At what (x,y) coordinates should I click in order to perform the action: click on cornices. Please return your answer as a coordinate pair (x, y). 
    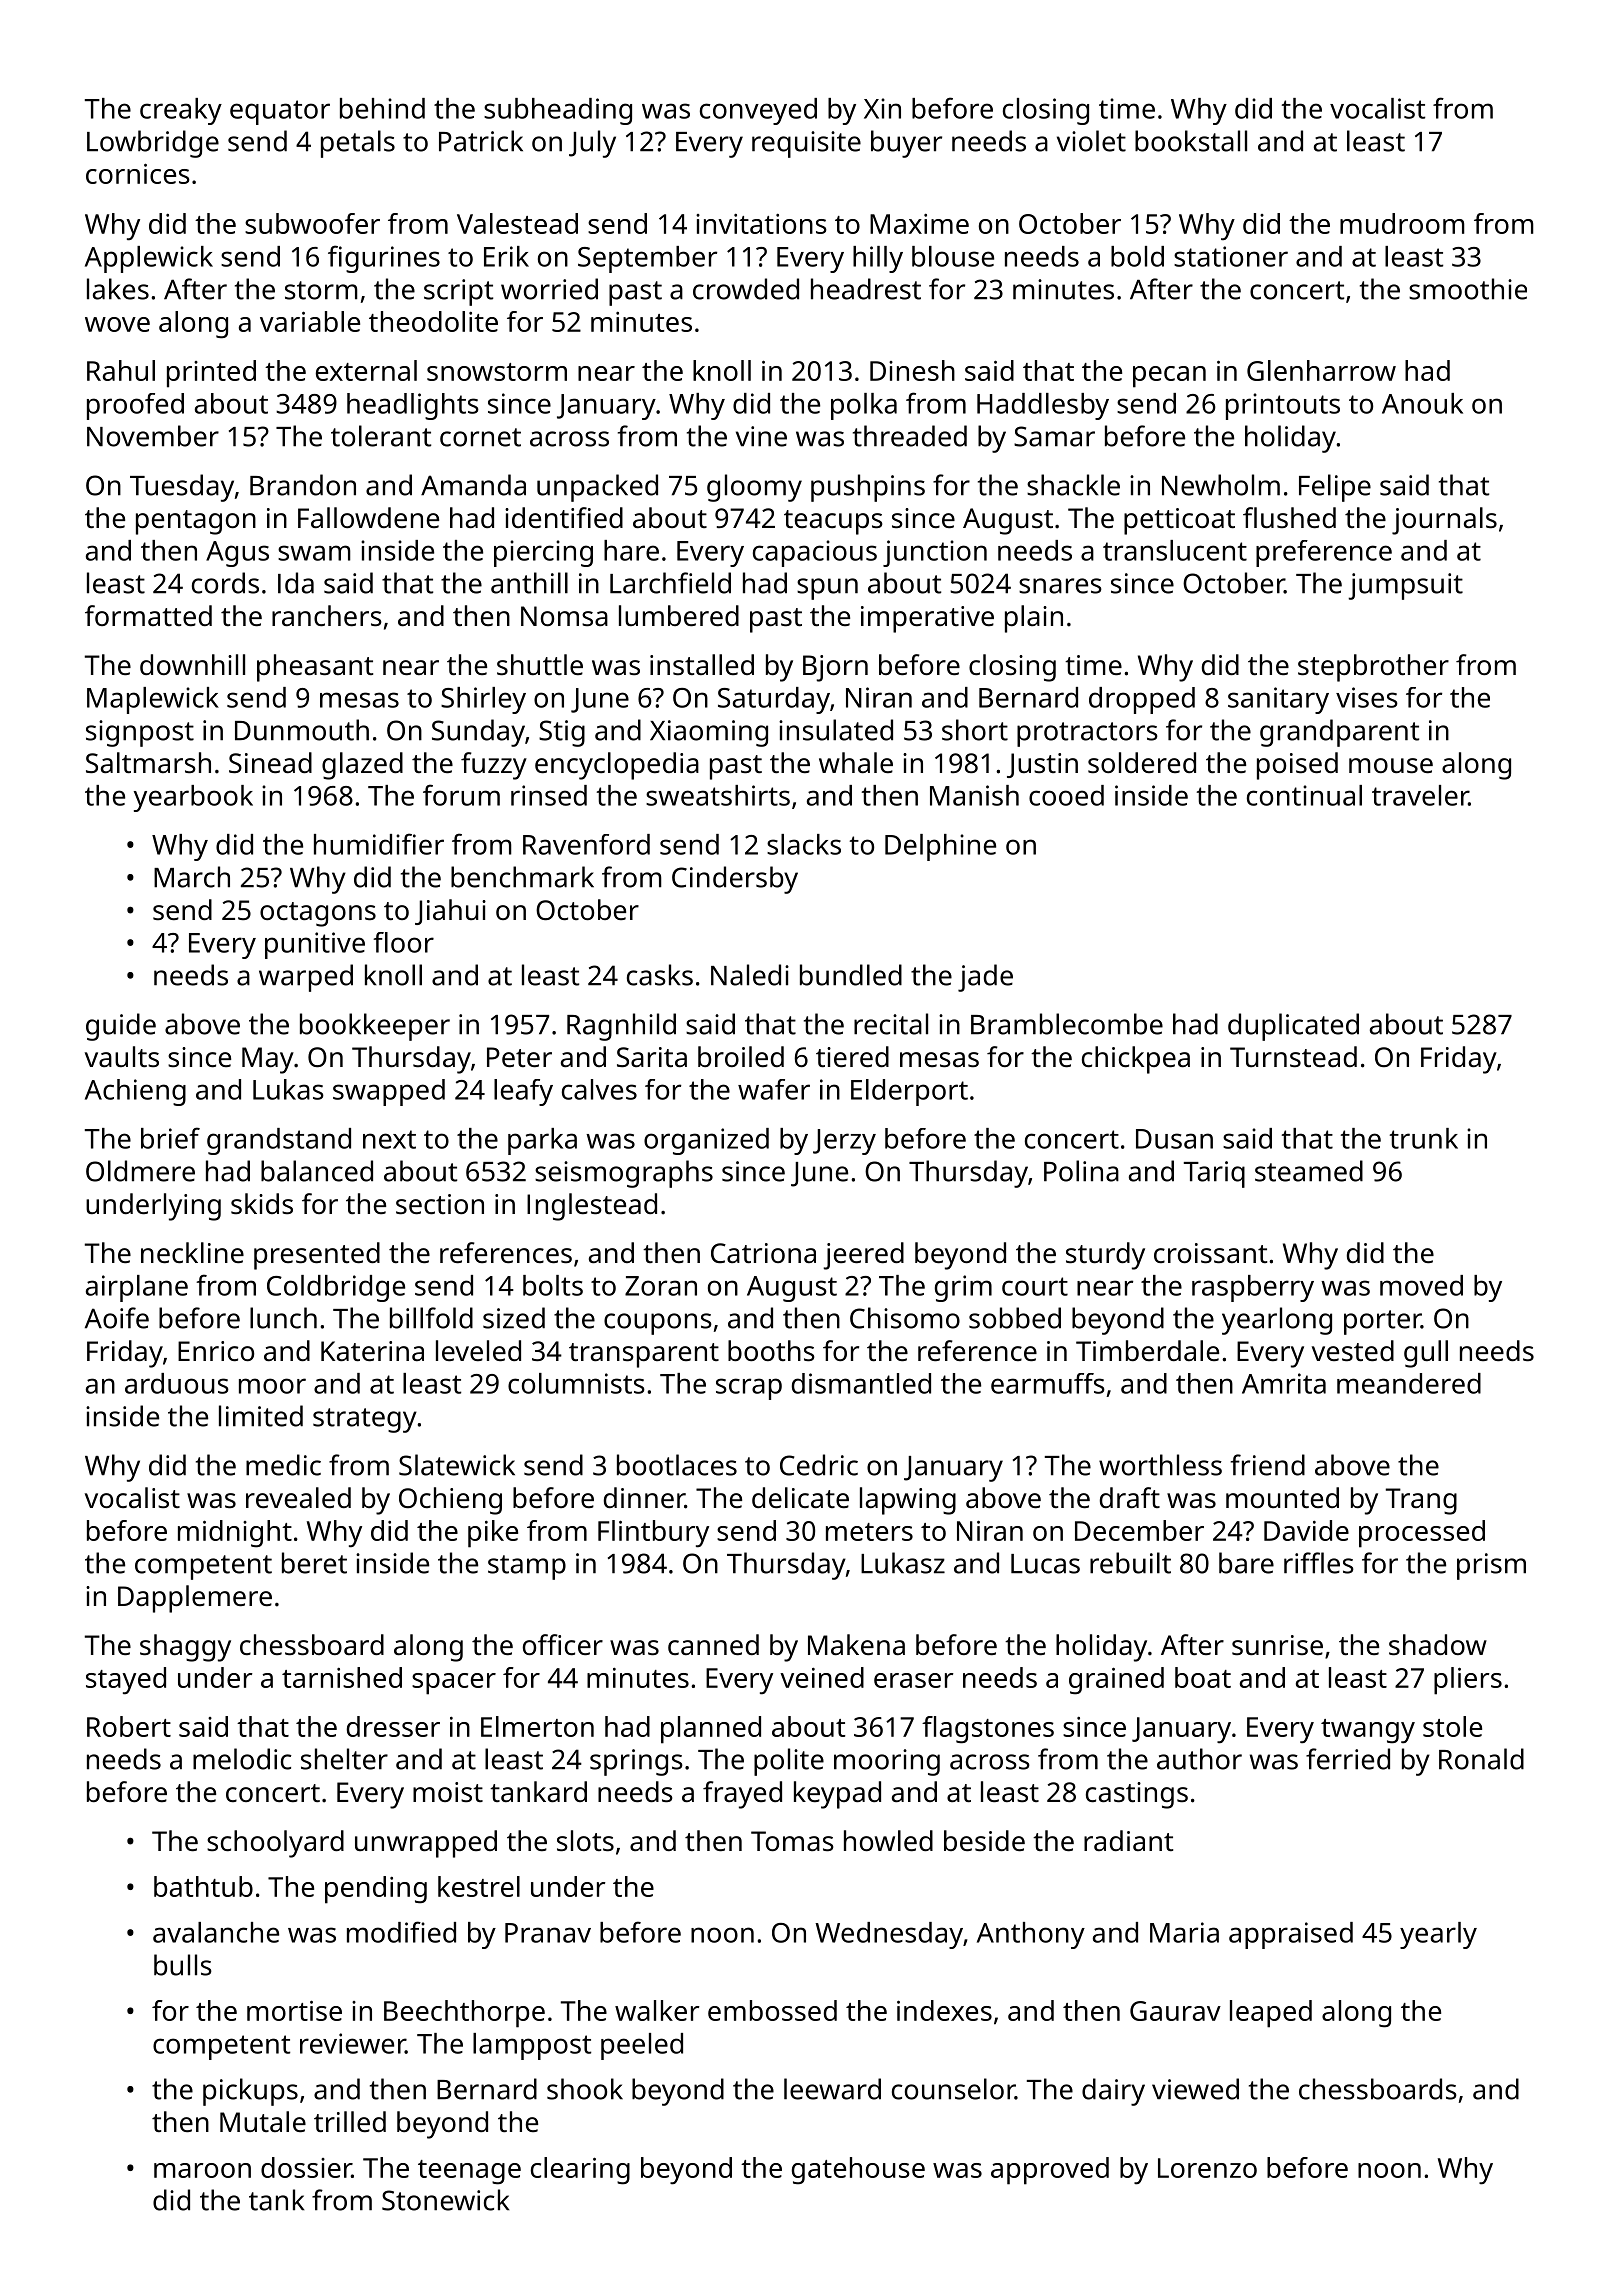
    Looking at the image, I should click on (138, 173).
